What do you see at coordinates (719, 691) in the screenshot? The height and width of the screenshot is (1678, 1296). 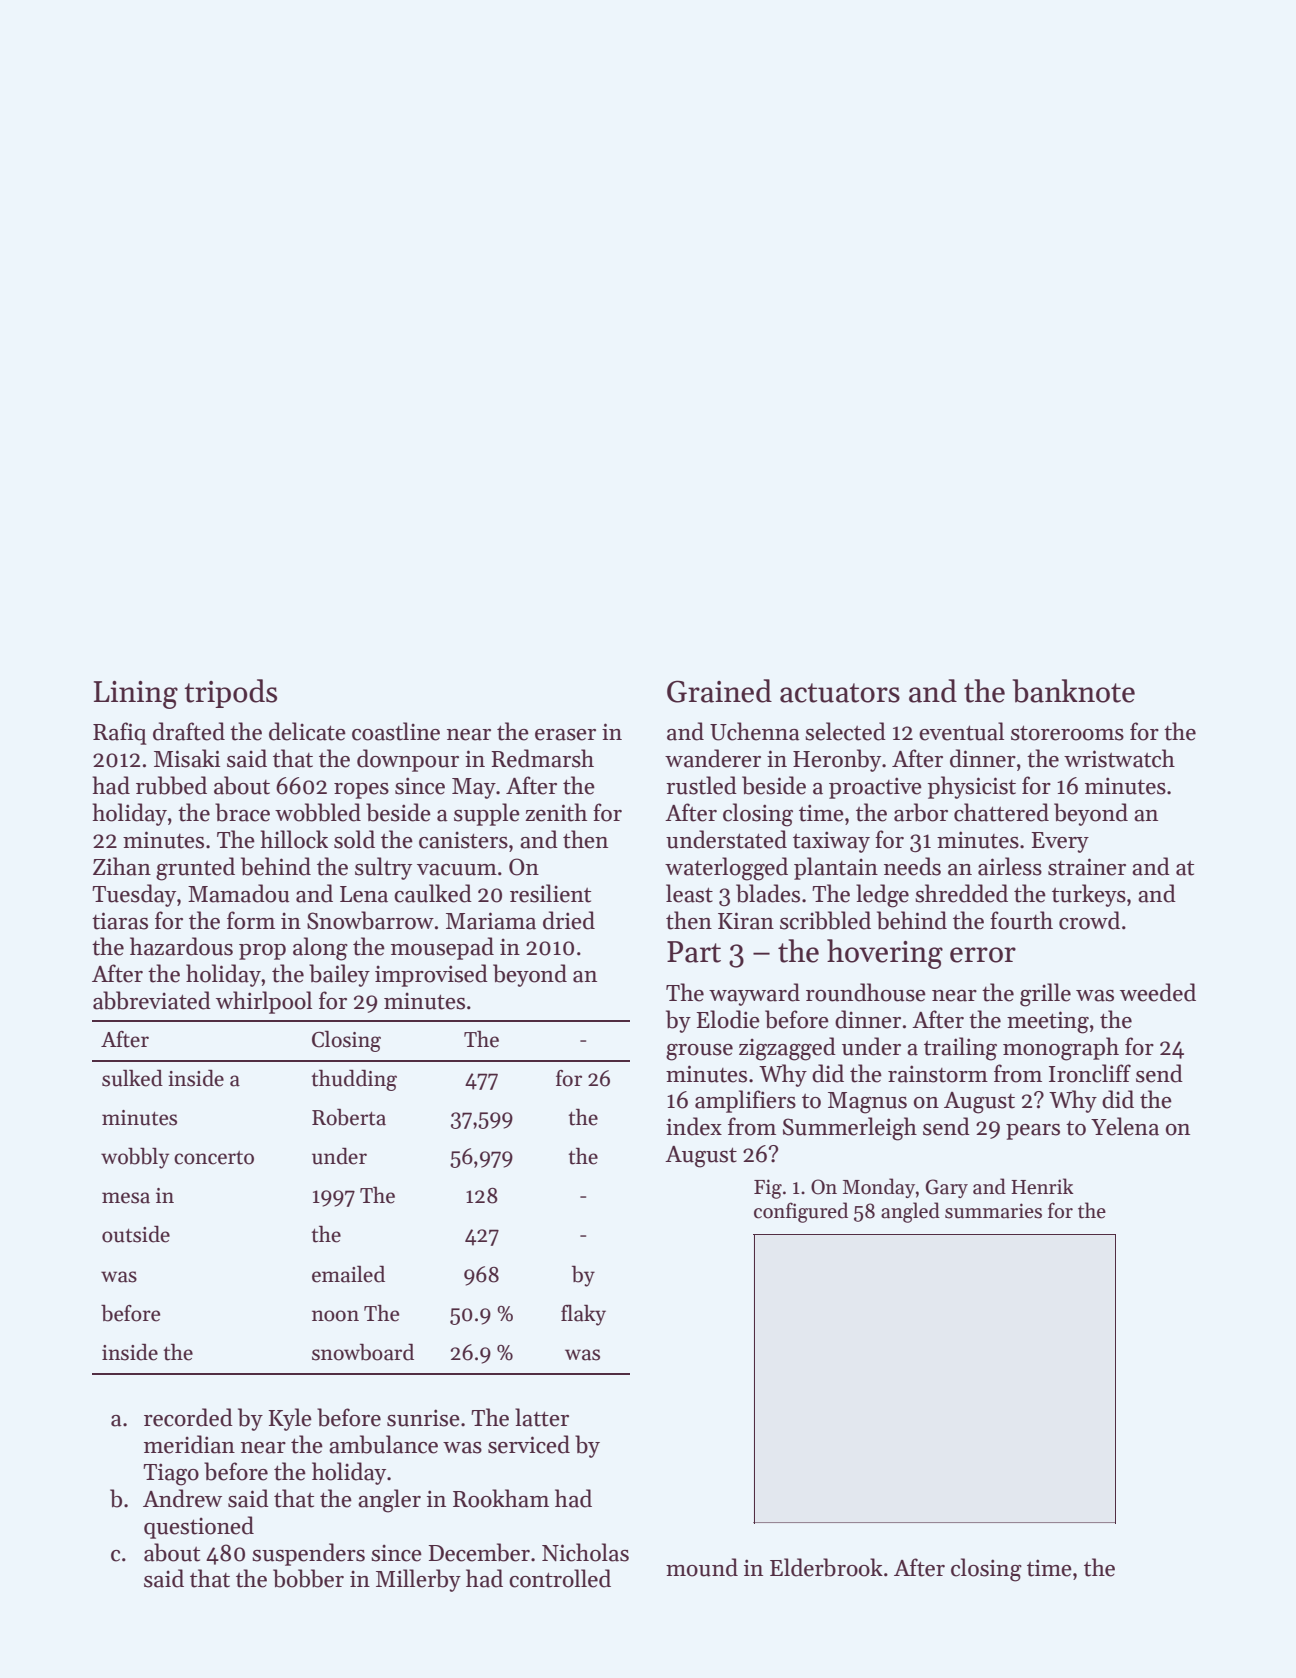 I see `Grained` at bounding box center [719, 691].
